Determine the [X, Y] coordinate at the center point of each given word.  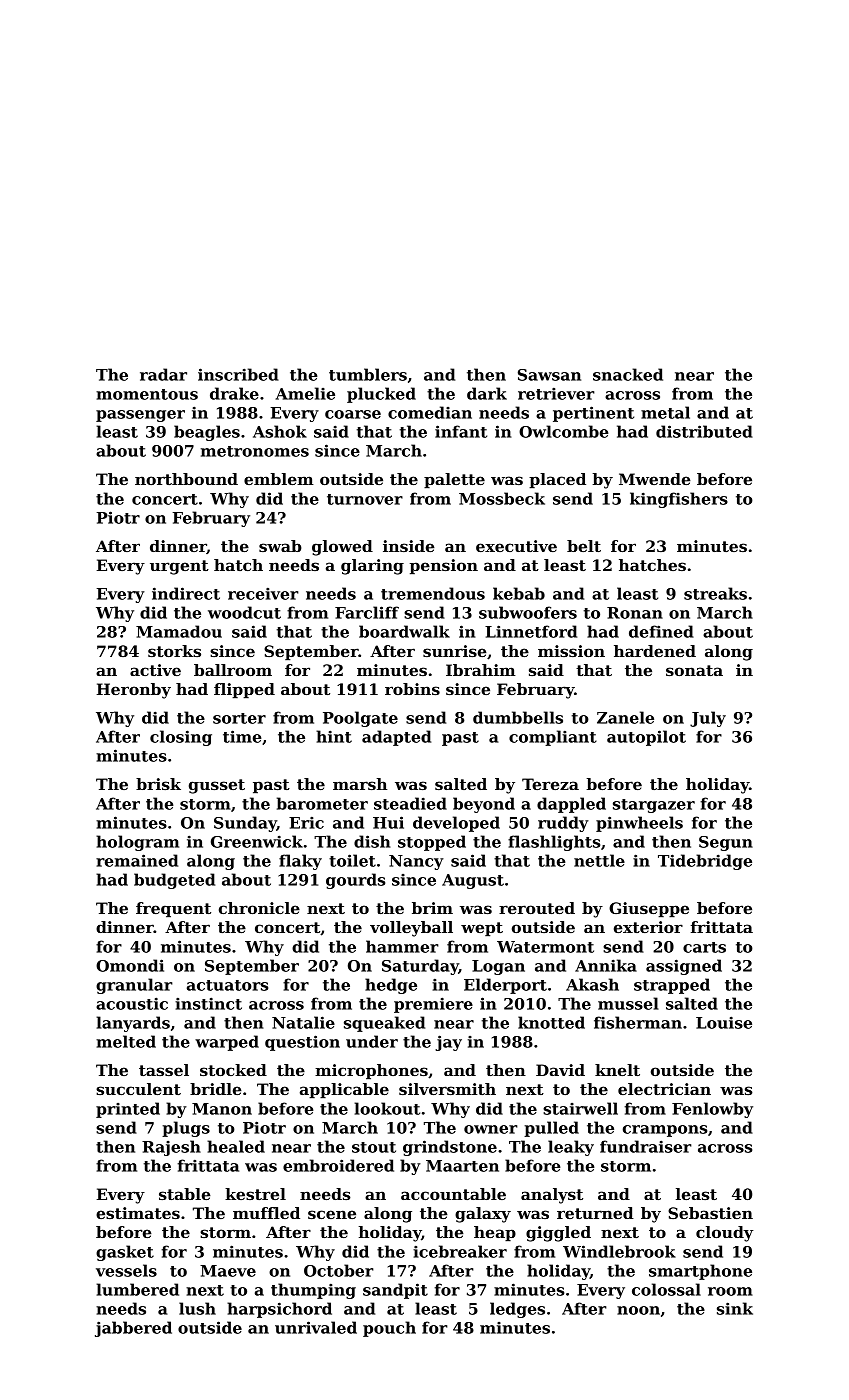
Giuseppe [649, 910]
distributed [704, 431]
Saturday [420, 967]
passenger [140, 416]
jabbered [133, 1329]
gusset [217, 786]
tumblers [368, 374]
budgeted [174, 881]
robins [412, 689]
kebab [519, 593]
